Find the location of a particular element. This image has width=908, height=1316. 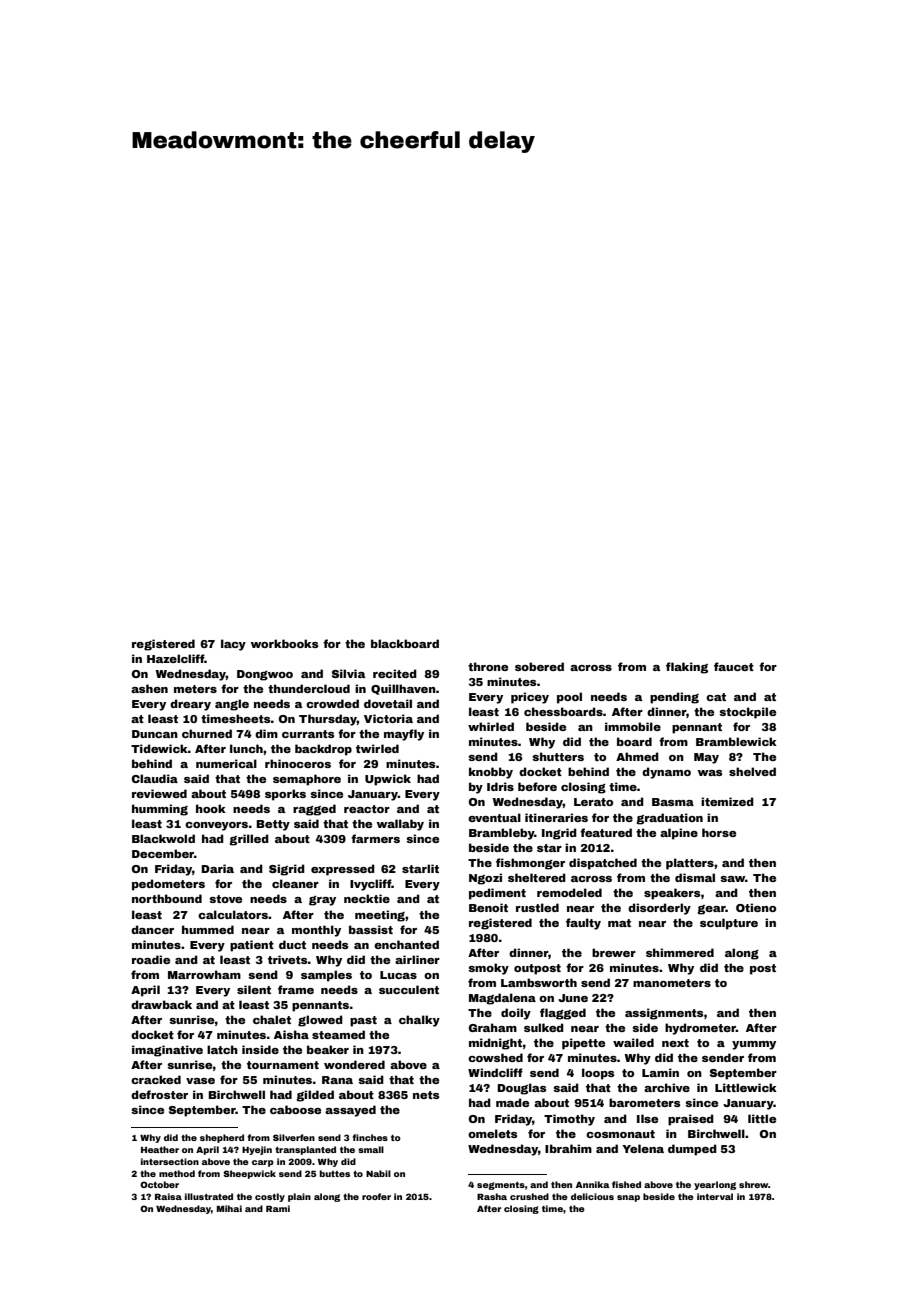

Mihai is located at coordinates (229, 1208).
